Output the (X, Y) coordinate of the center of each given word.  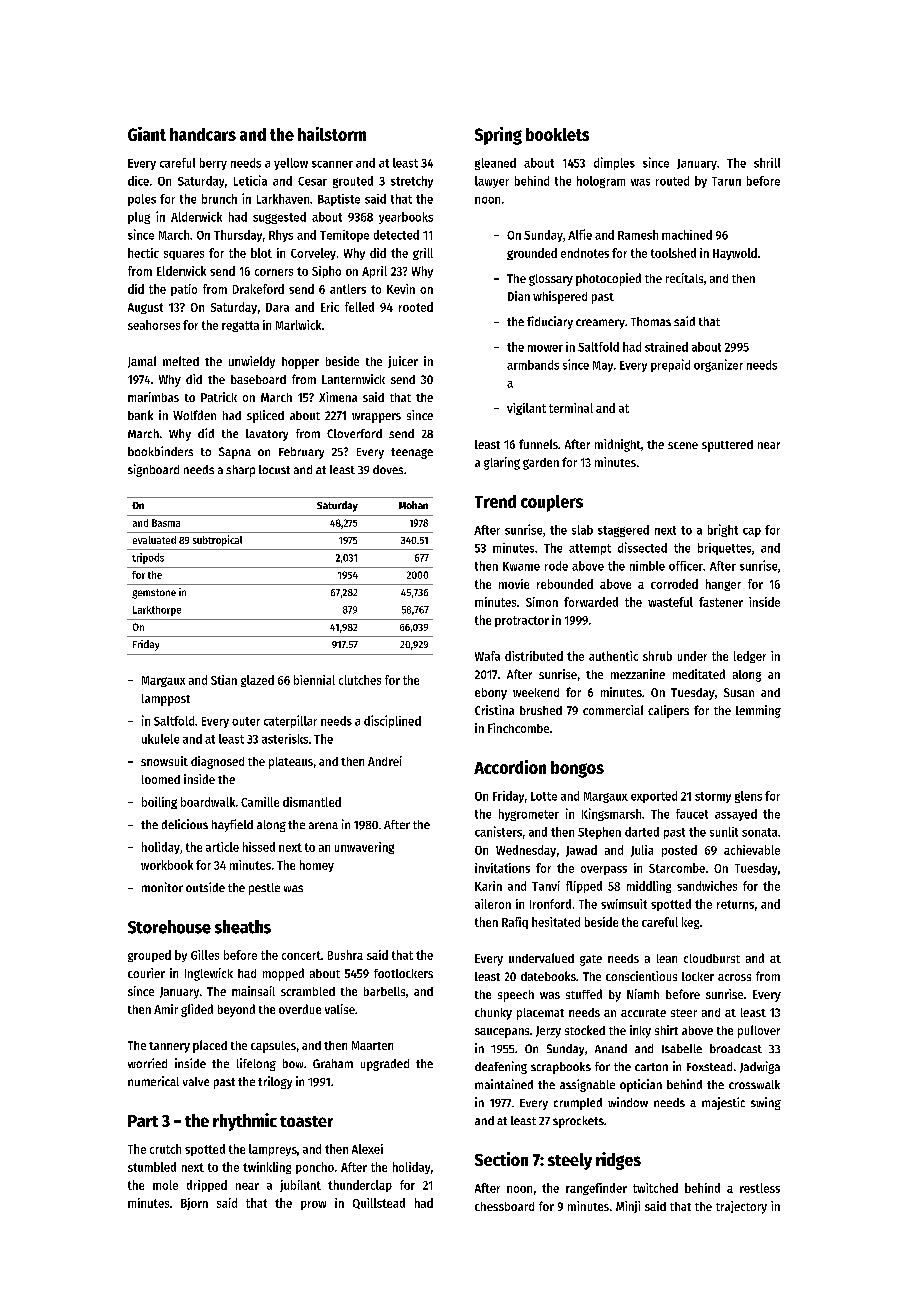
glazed (257, 681)
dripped (207, 1186)
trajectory (741, 1207)
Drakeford (258, 289)
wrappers (376, 418)
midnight (618, 445)
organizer (718, 365)
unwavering (364, 848)
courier (146, 973)
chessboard (504, 1206)
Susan (739, 692)
